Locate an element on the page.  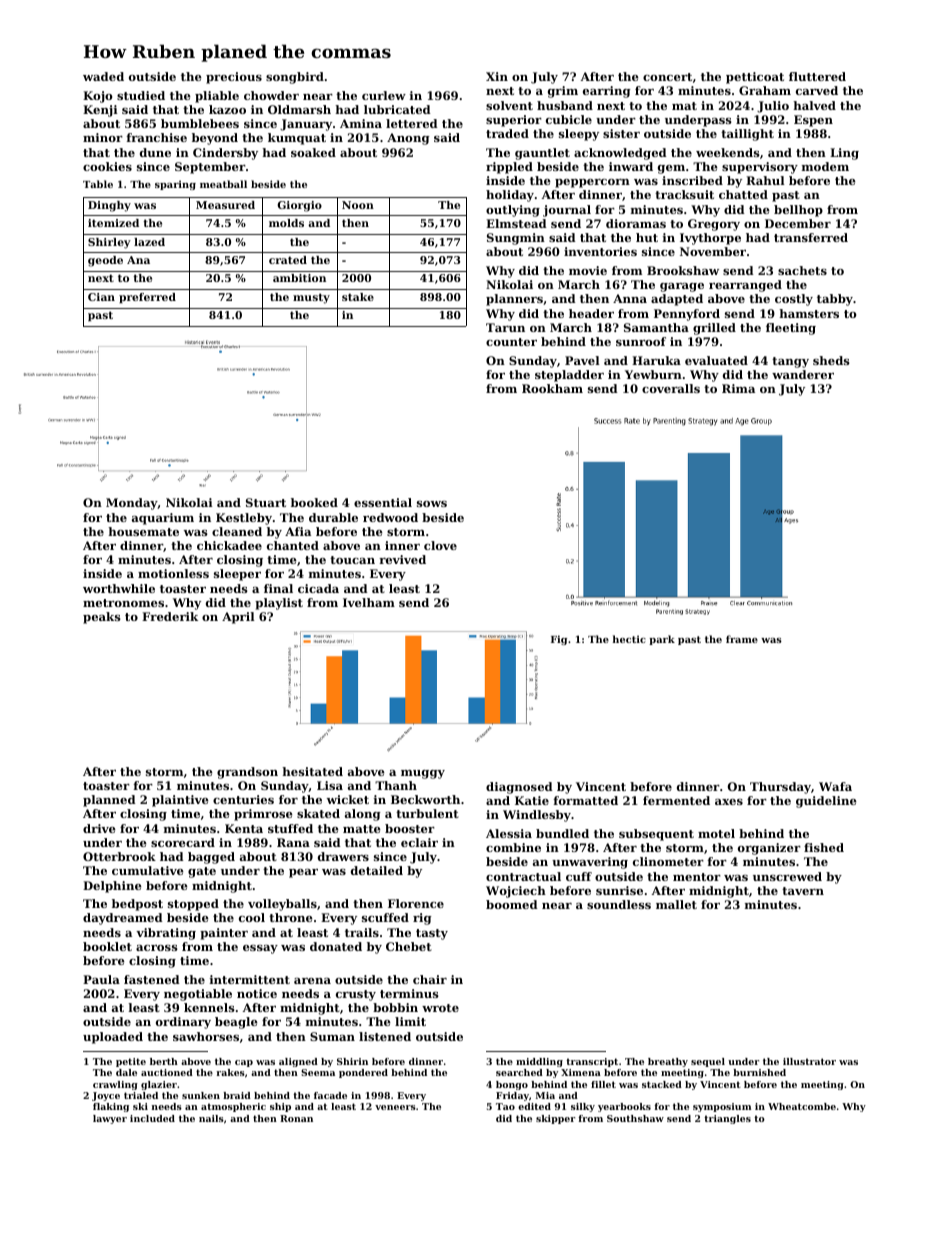
musty is located at coordinates (311, 298).
